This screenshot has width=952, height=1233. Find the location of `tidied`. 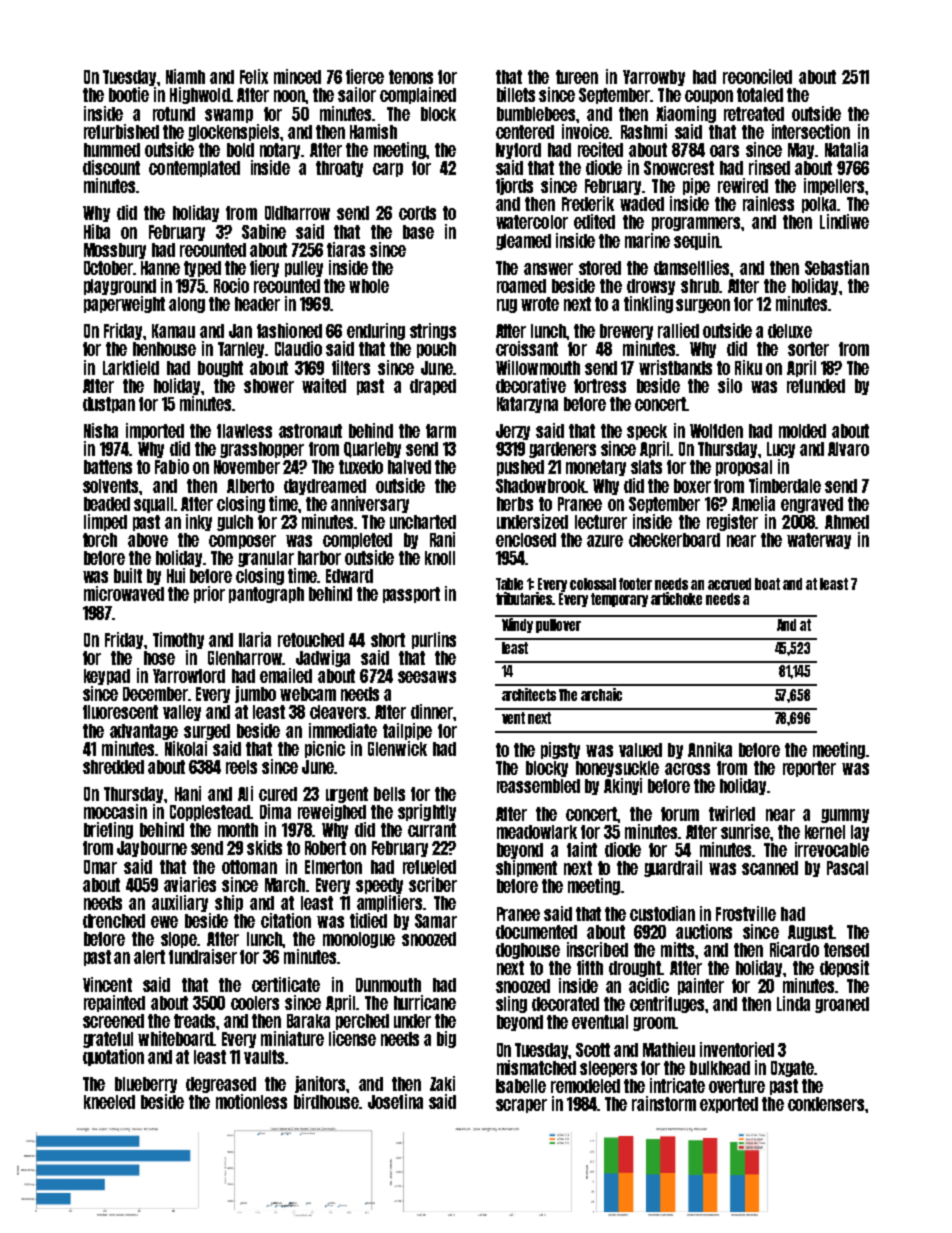

tidied is located at coordinates (368, 920).
